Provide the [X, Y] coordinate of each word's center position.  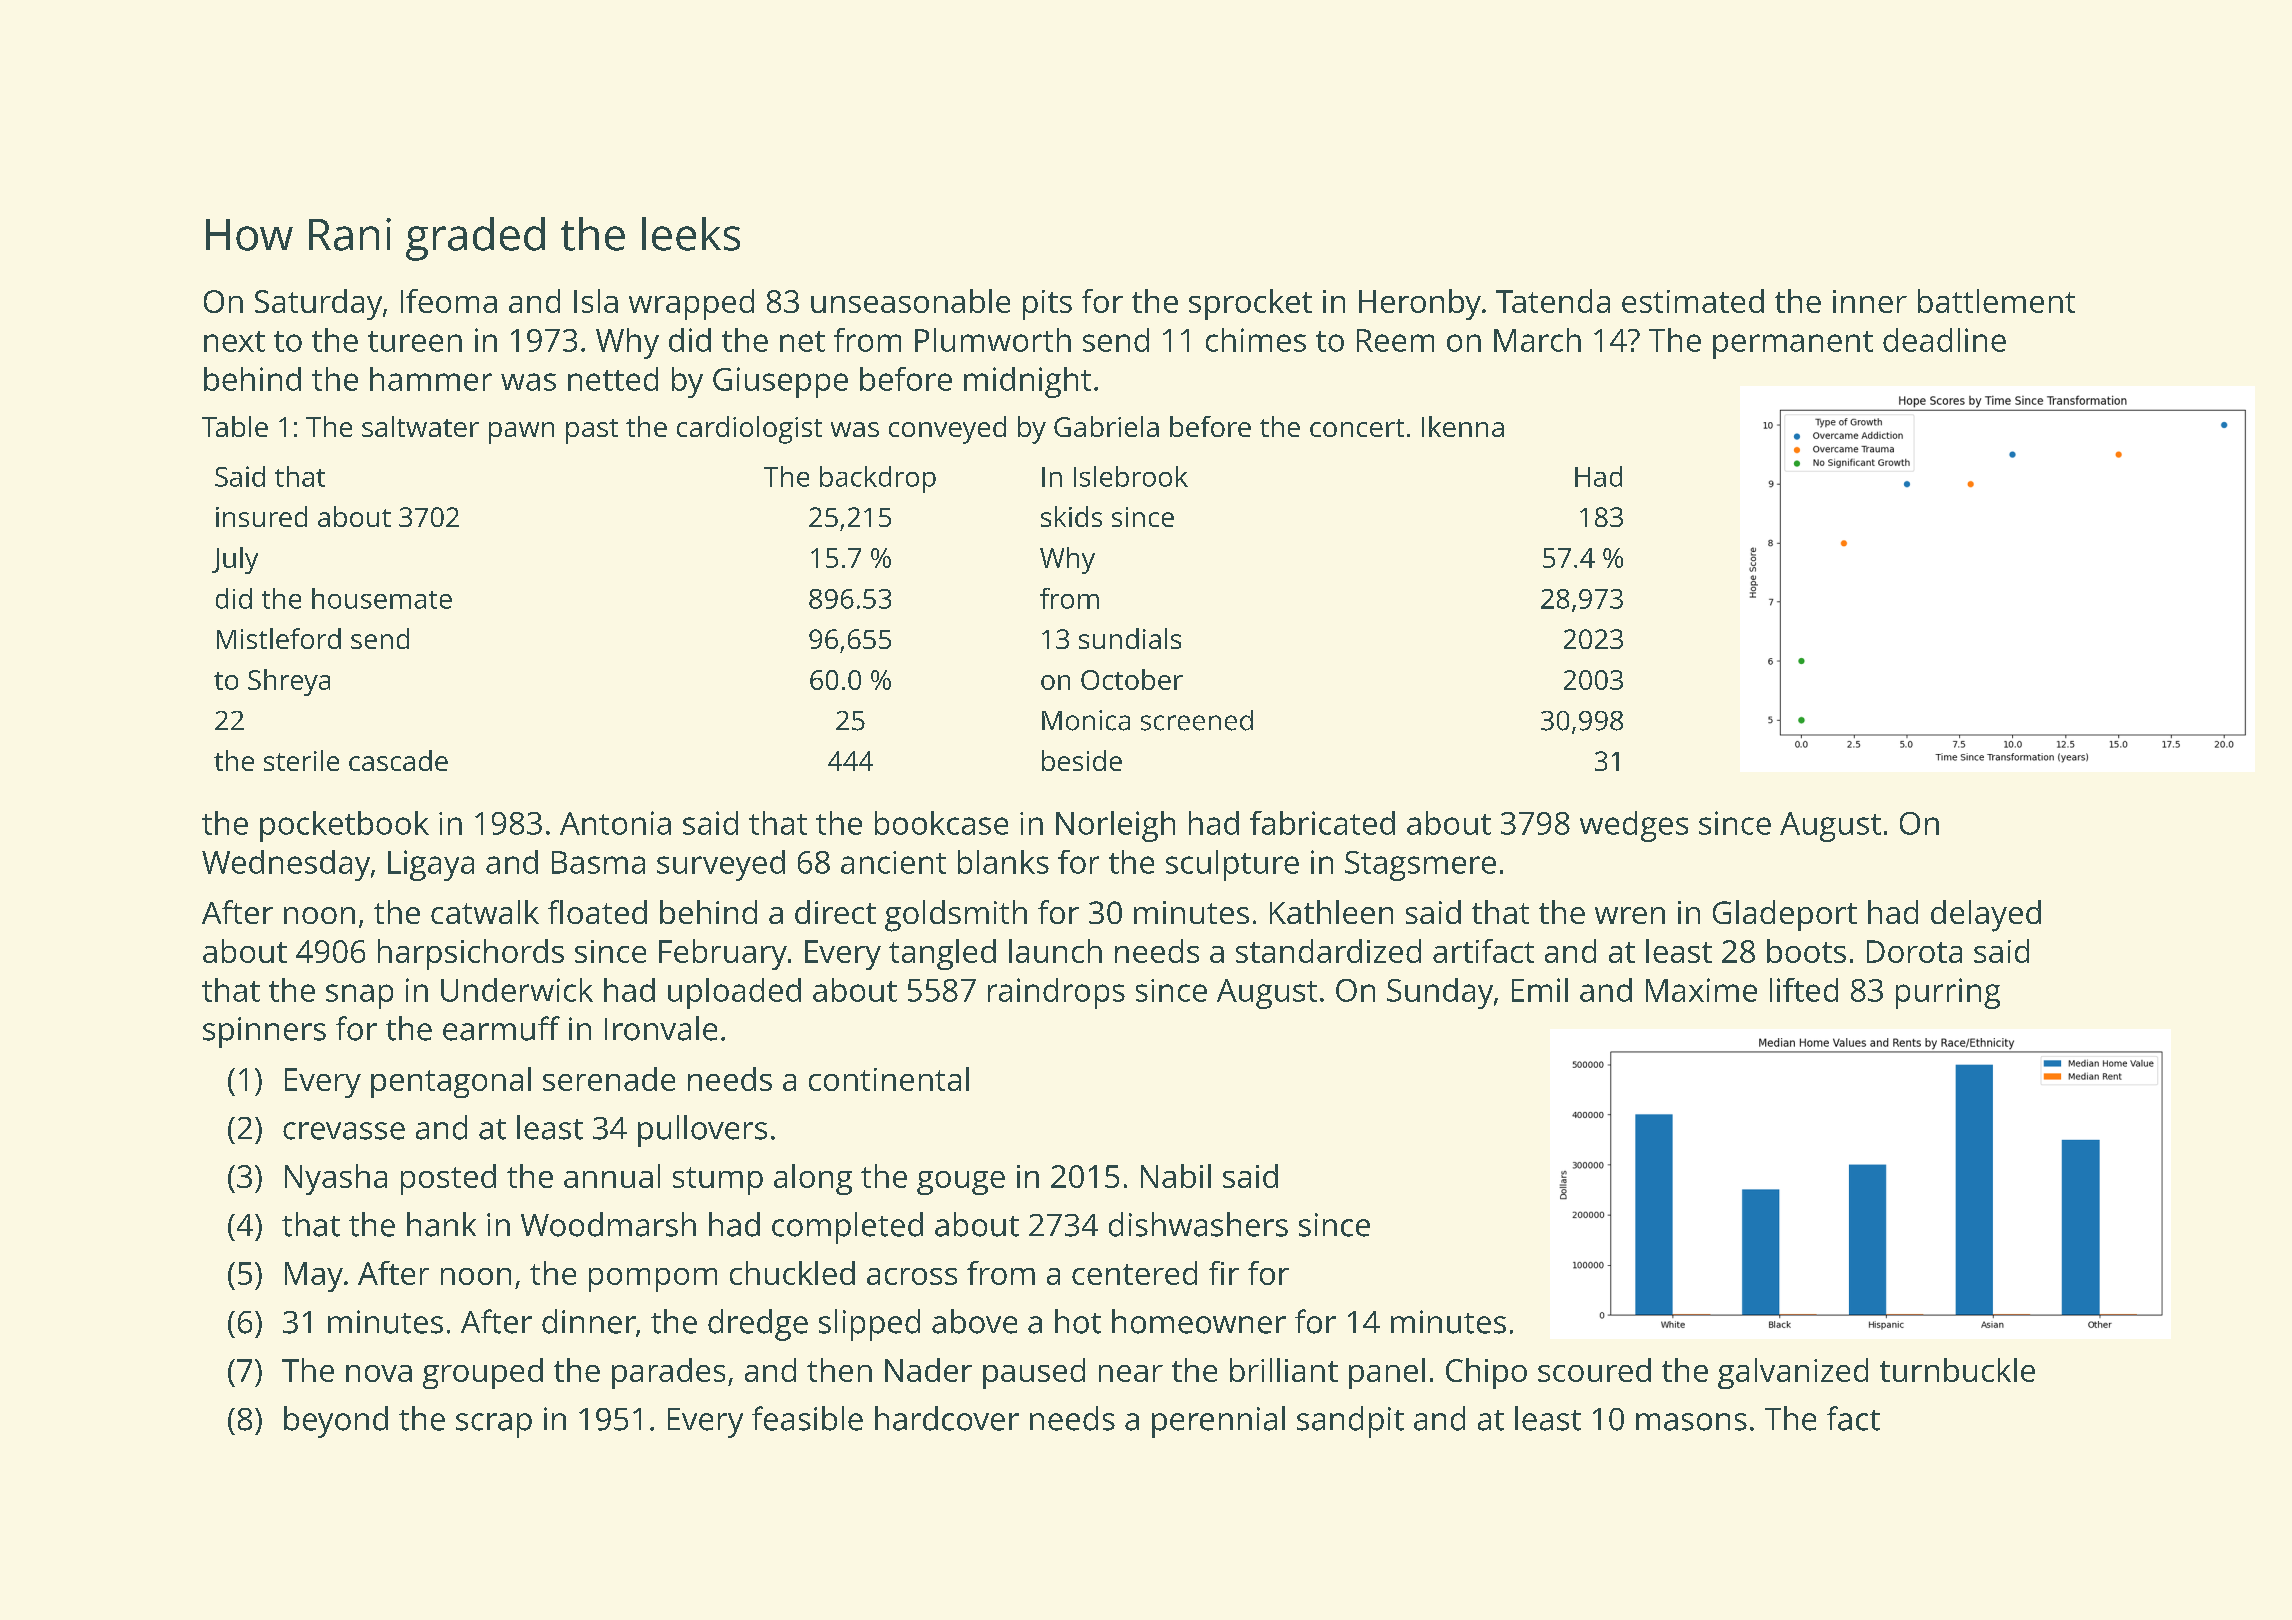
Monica [1086, 720]
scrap [494, 1425]
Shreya [289, 682]
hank [441, 1224]
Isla [596, 301]
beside [1082, 760]
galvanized [1793, 1373]
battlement [1996, 301]
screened [1197, 720]
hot [1078, 1321]
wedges [1634, 826]
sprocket [1250, 304]
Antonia [615, 823]
